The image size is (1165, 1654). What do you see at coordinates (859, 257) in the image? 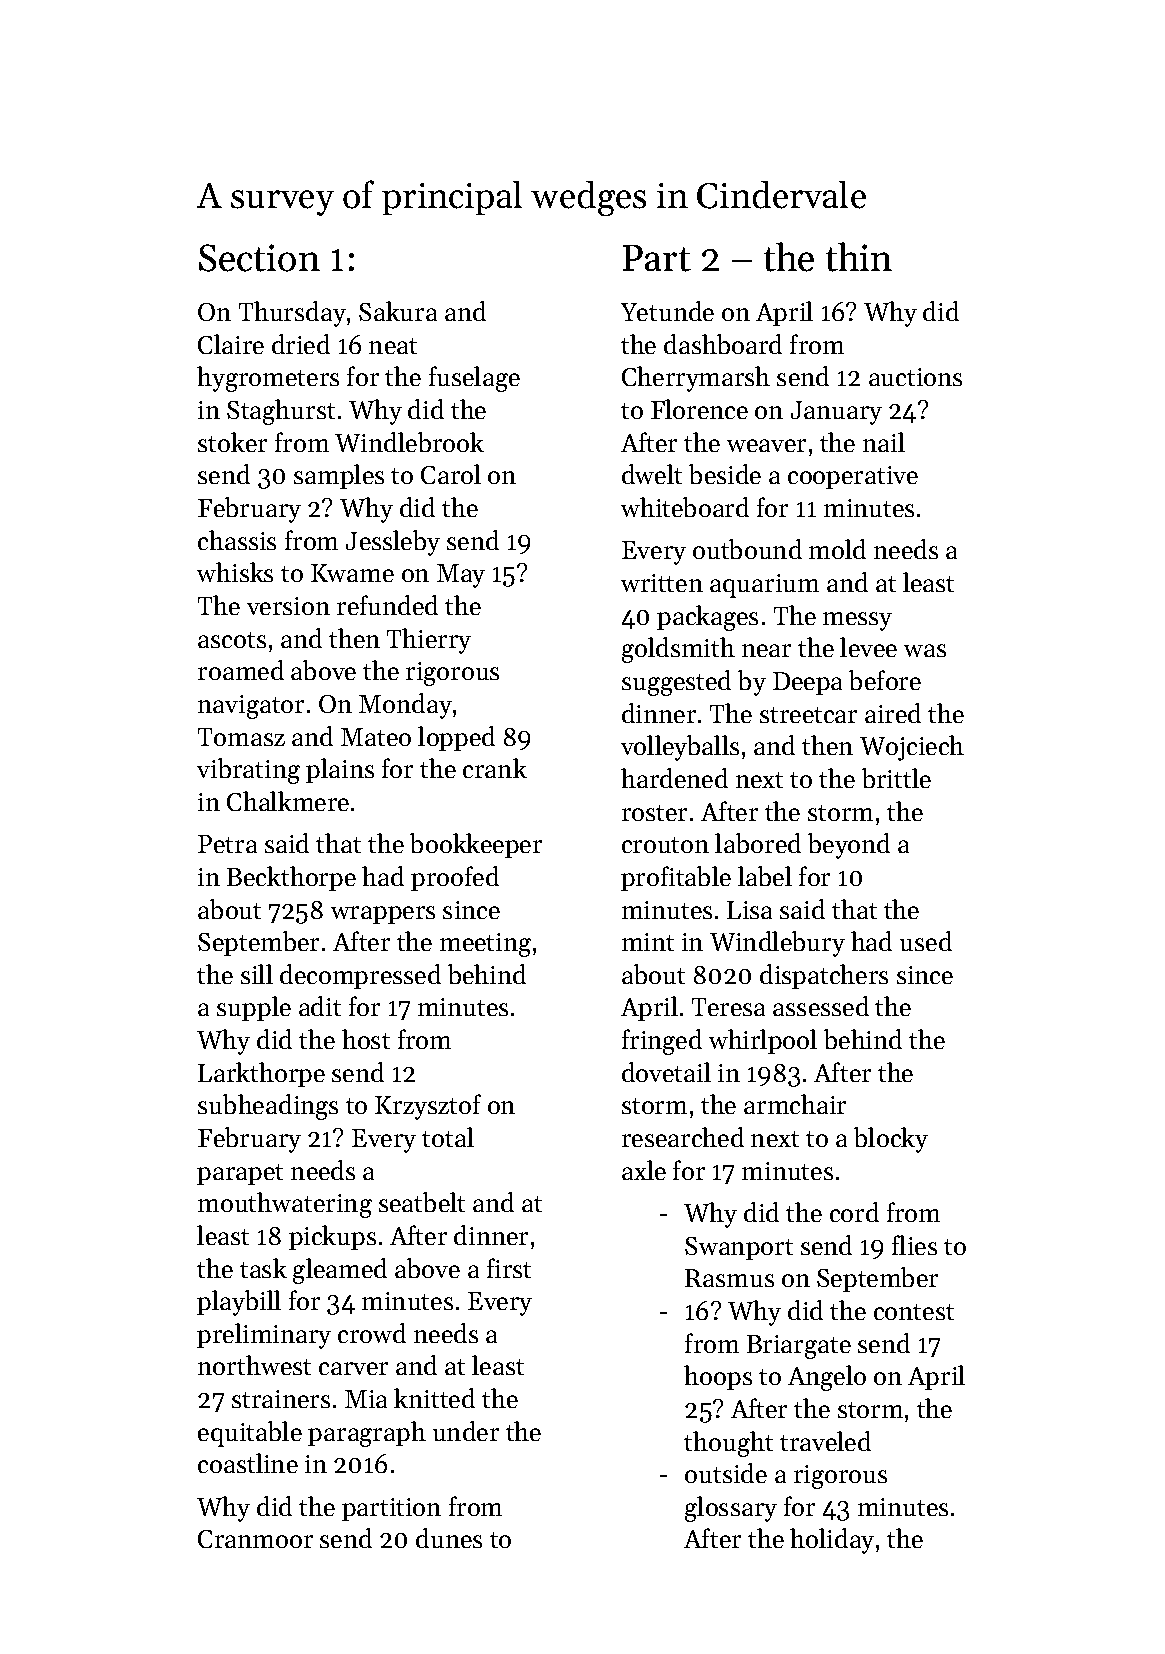
I see `thin` at bounding box center [859, 257].
